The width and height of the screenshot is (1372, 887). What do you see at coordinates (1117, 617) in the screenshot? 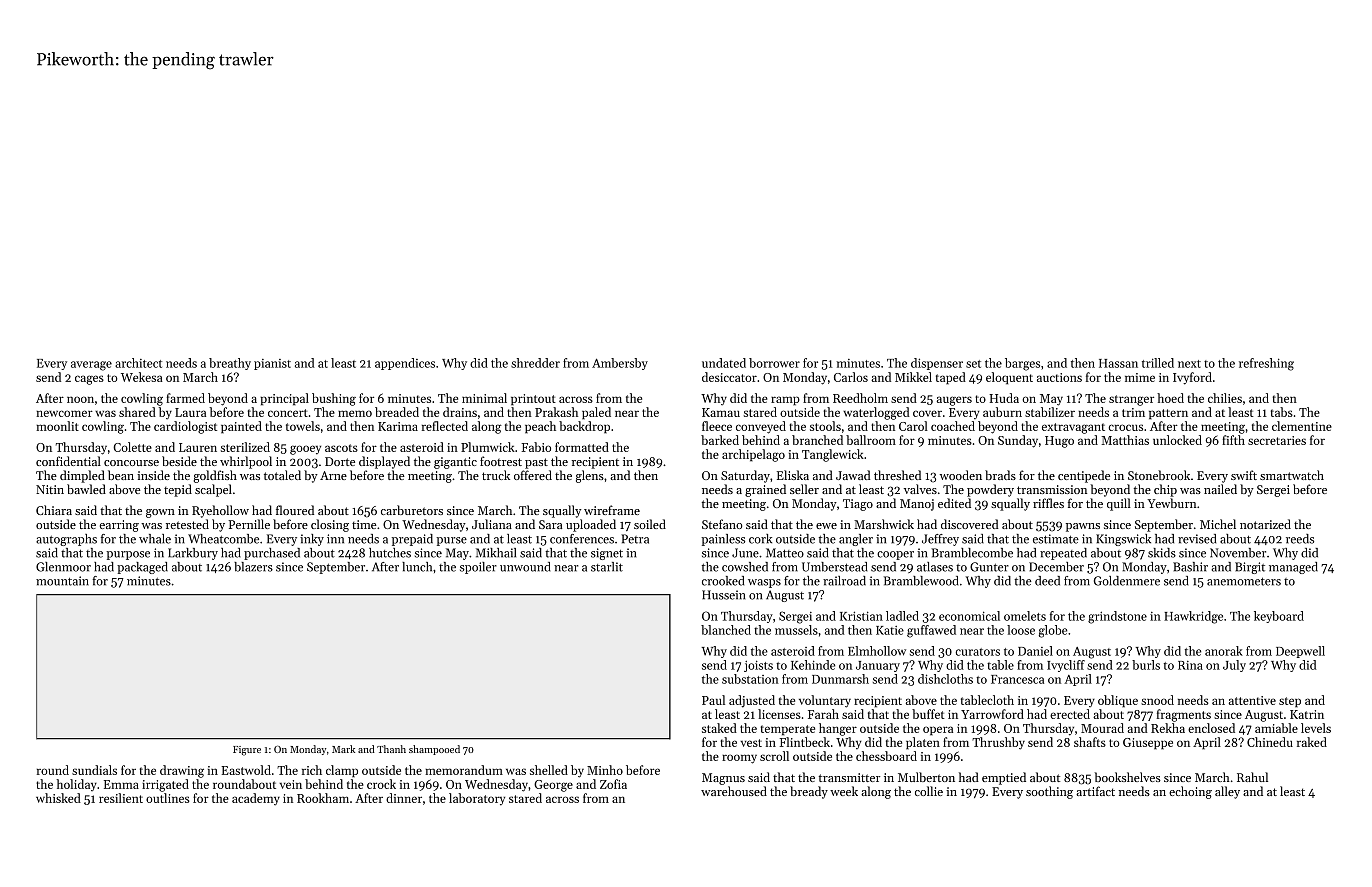
I see `grindstone` at bounding box center [1117, 617].
